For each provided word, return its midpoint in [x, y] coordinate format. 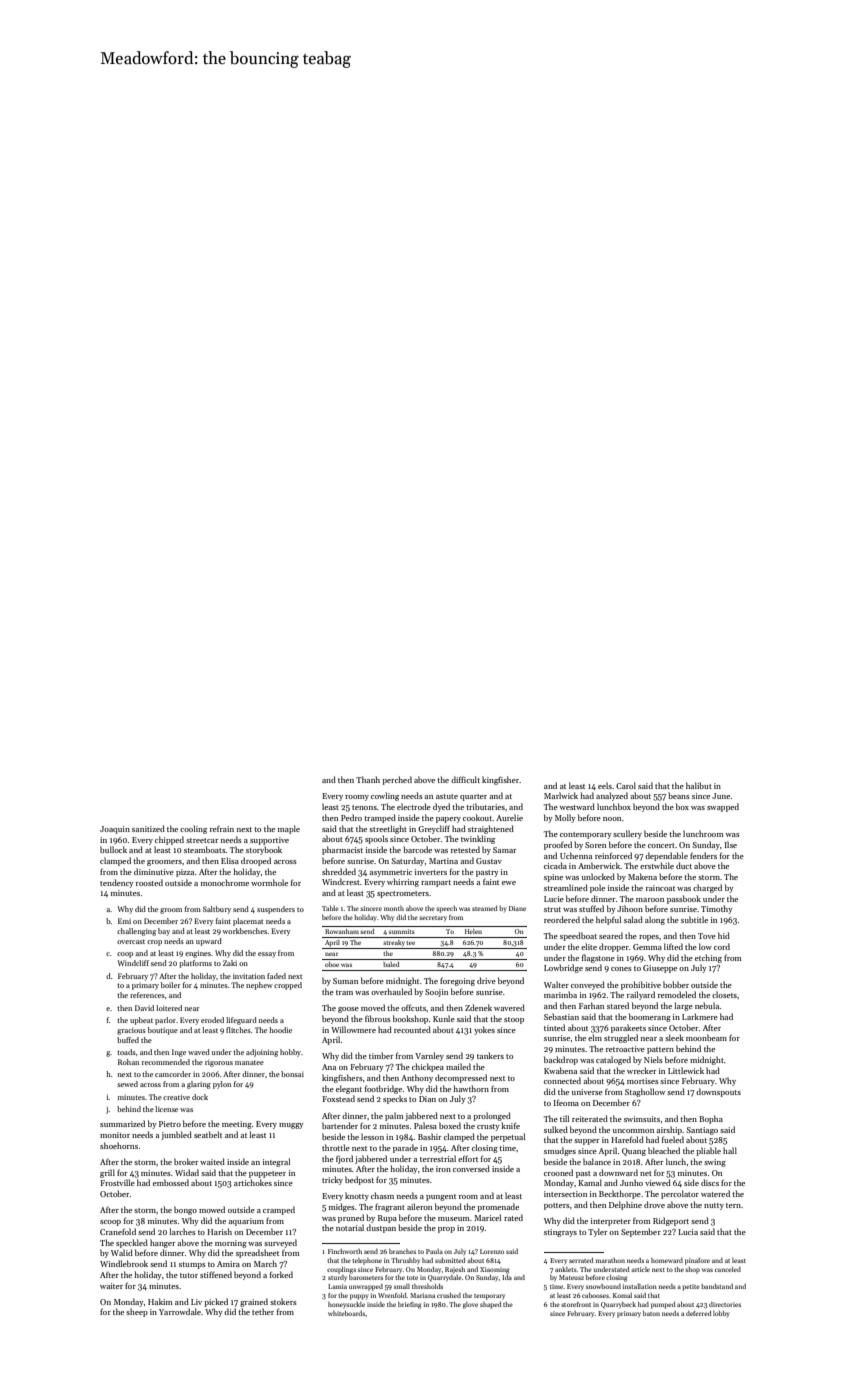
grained [254, 1302]
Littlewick [686, 1070]
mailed [458, 1066]
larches [182, 1231]
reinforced [613, 855]
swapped [723, 807]
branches [402, 1251]
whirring [403, 882]
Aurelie [509, 817]
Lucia [688, 1232]
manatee [249, 1062]
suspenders [276, 910]
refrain [222, 829]
